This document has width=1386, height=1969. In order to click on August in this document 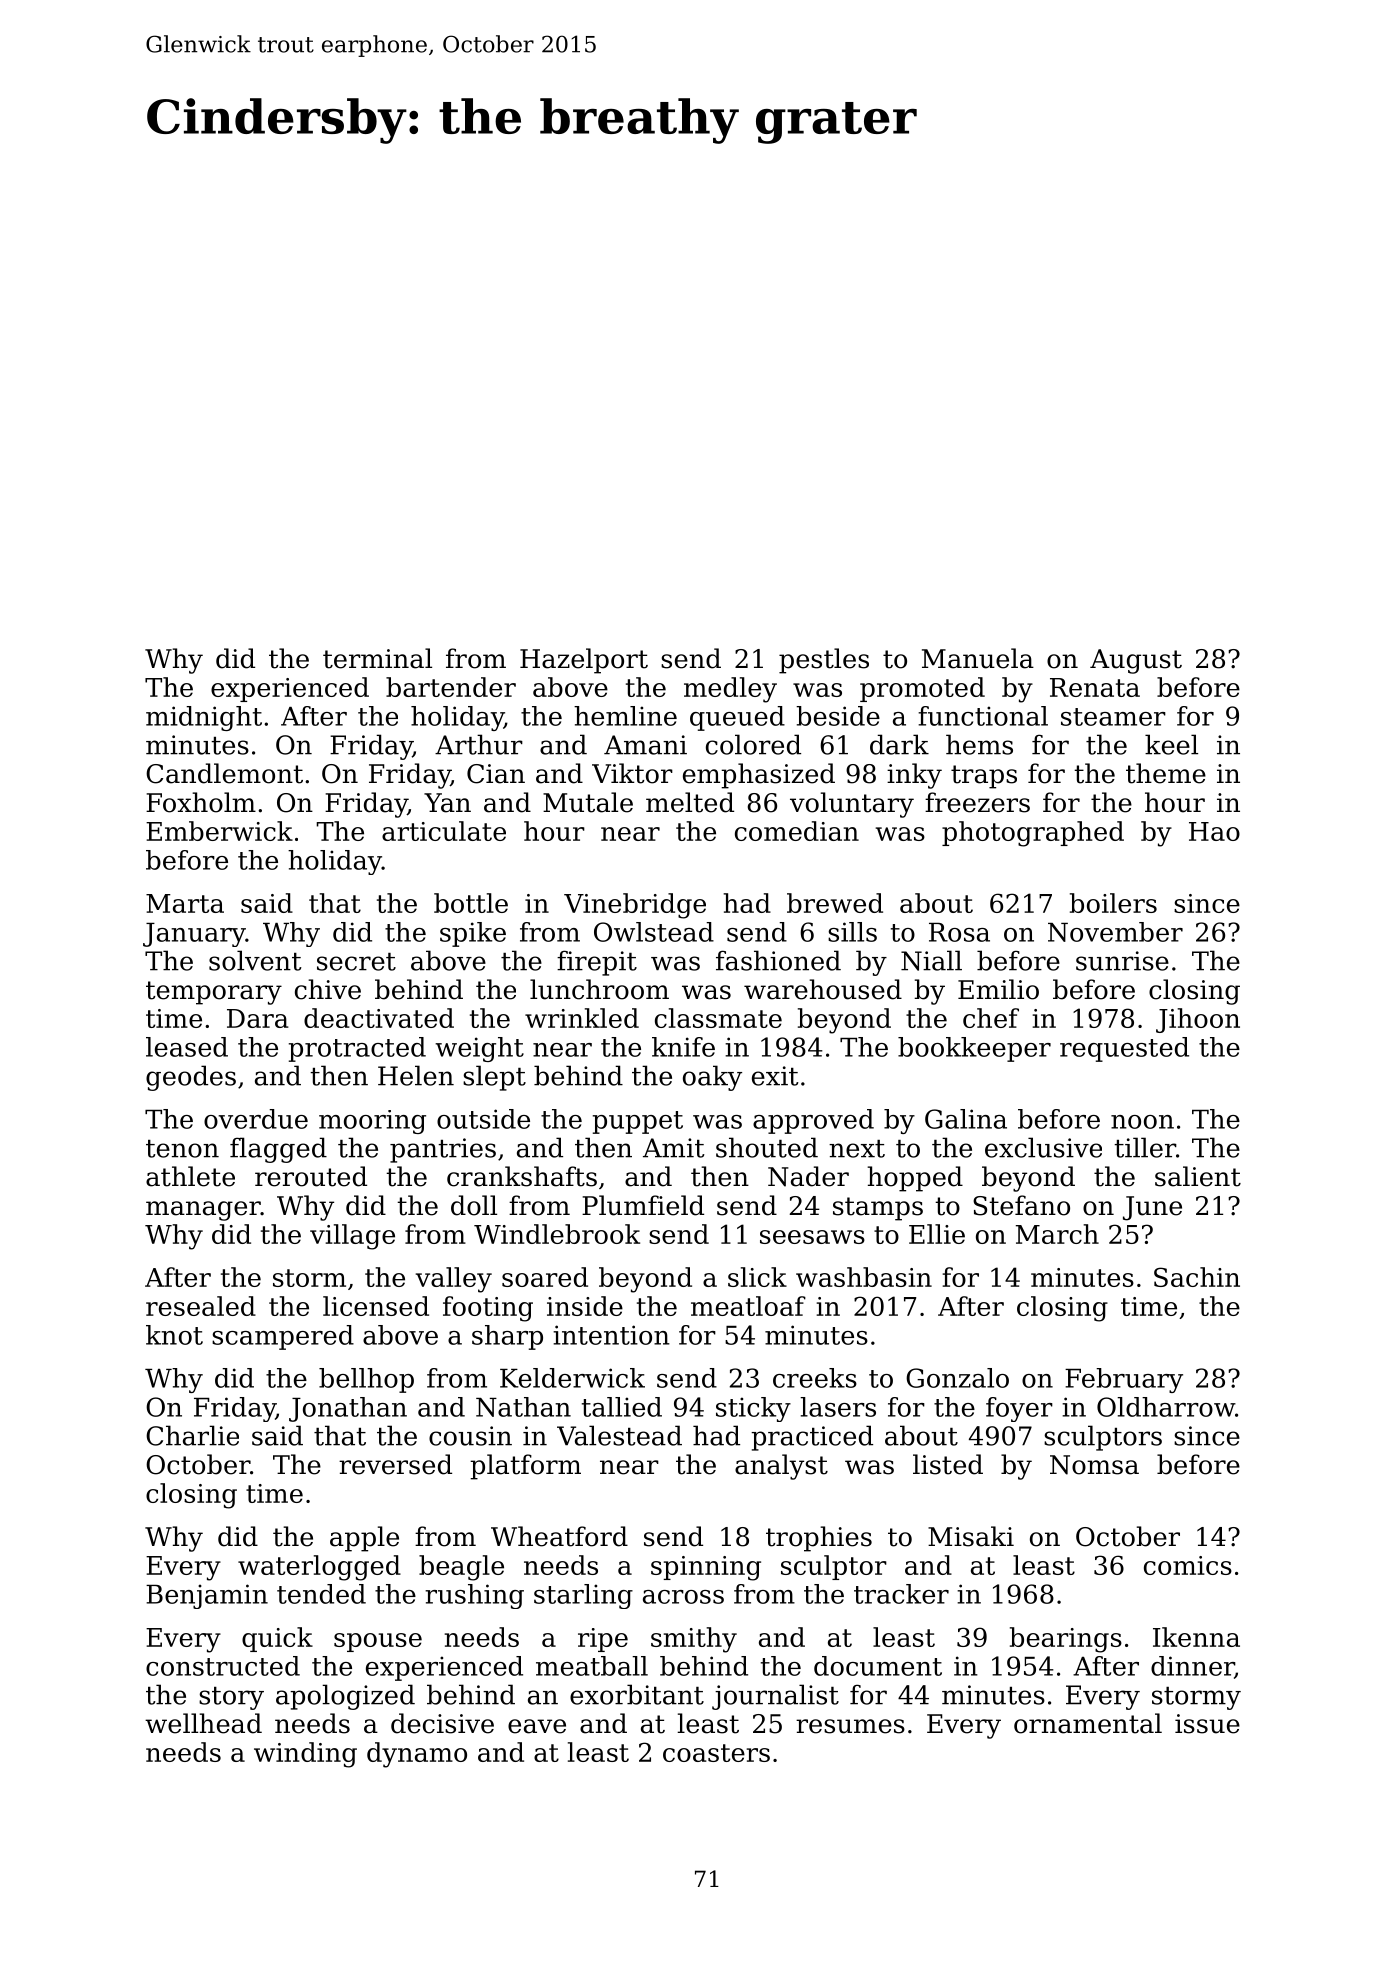, I will do `click(1136, 661)`.
